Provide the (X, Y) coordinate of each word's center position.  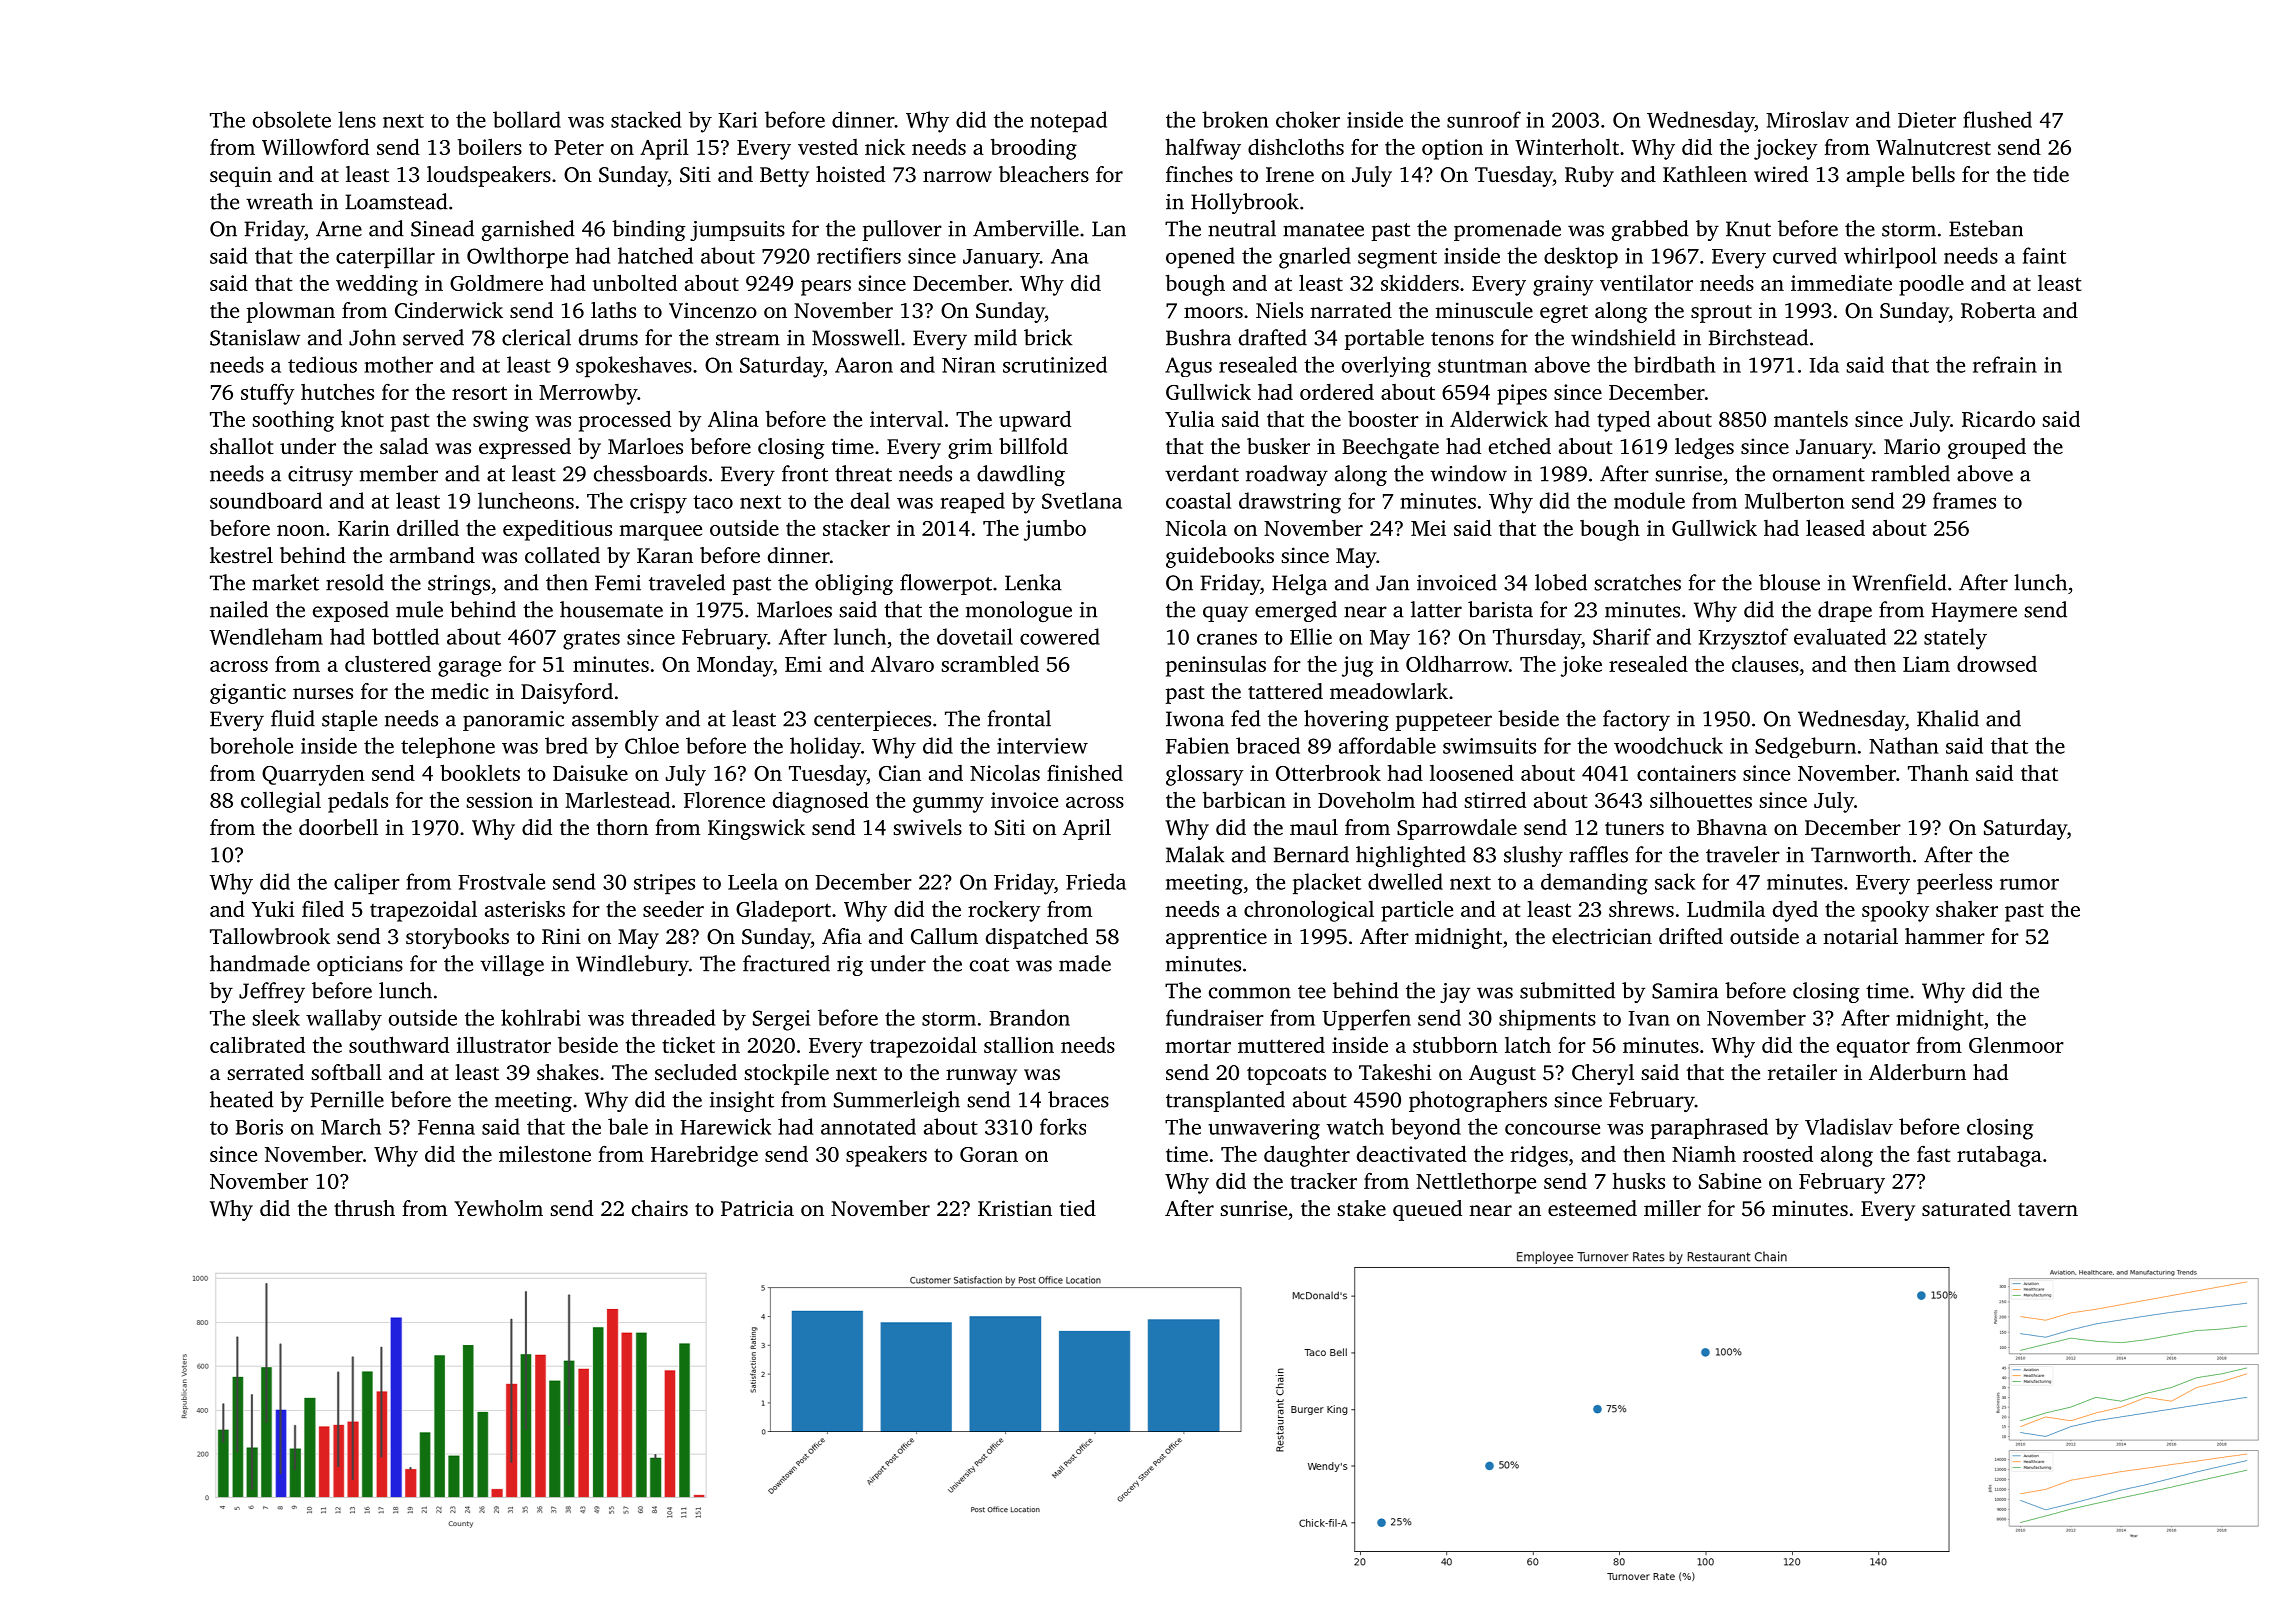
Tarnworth (1861, 854)
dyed (1795, 911)
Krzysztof (1743, 639)
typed (1623, 421)
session (499, 800)
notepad (1068, 121)
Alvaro (902, 664)
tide (2051, 174)
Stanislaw (255, 337)
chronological (1309, 911)
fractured (786, 963)
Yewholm (498, 1208)
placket (1327, 883)
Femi (618, 583)
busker (1278, 446)
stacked (646, 119)
